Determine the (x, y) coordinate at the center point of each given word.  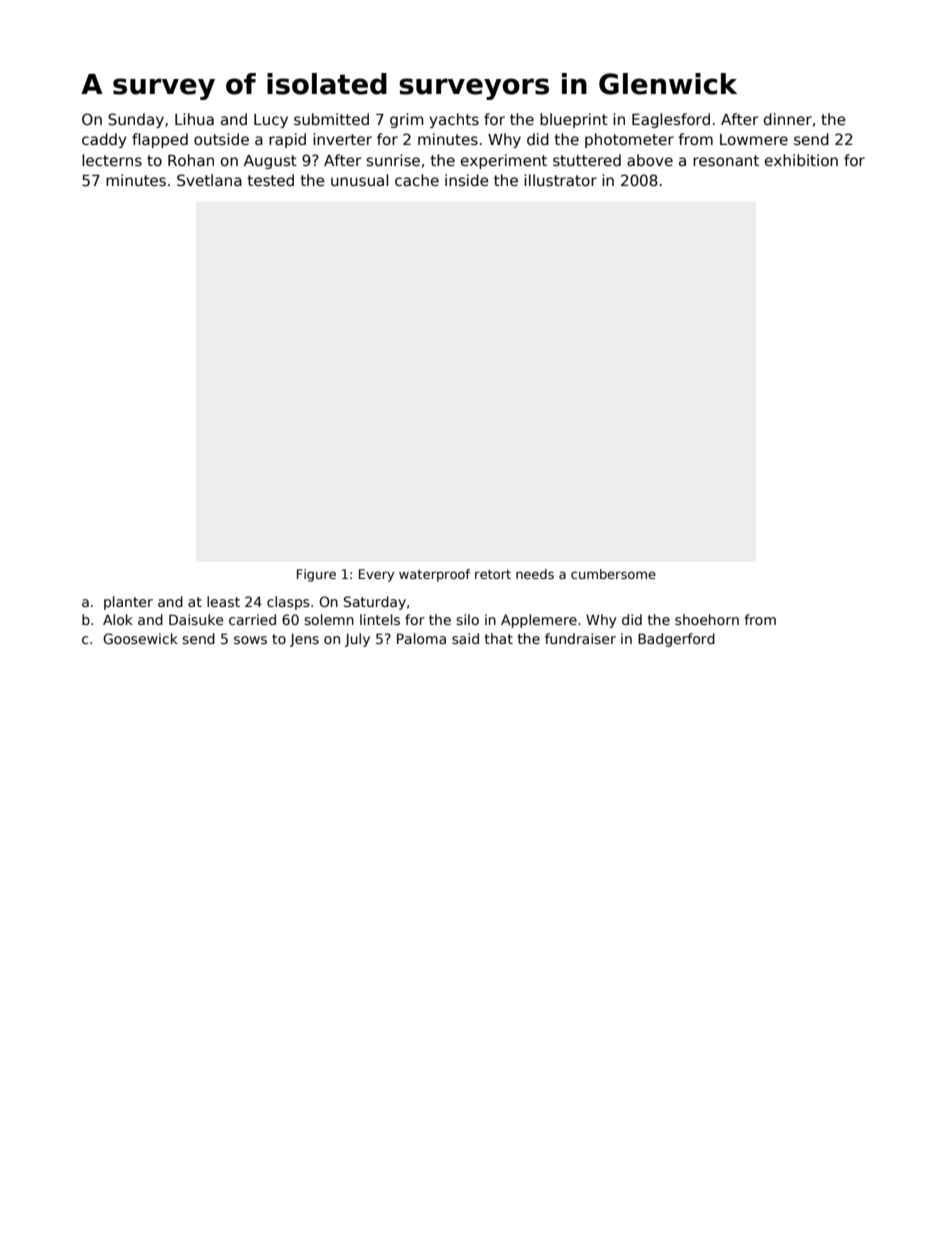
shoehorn (707, 619)
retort (493, 574)
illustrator (560, 180)
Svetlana (209, 180)
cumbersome (613, 574)
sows (250, 640)
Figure (316, 575)
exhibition (801, 160)
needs (535, 574)
